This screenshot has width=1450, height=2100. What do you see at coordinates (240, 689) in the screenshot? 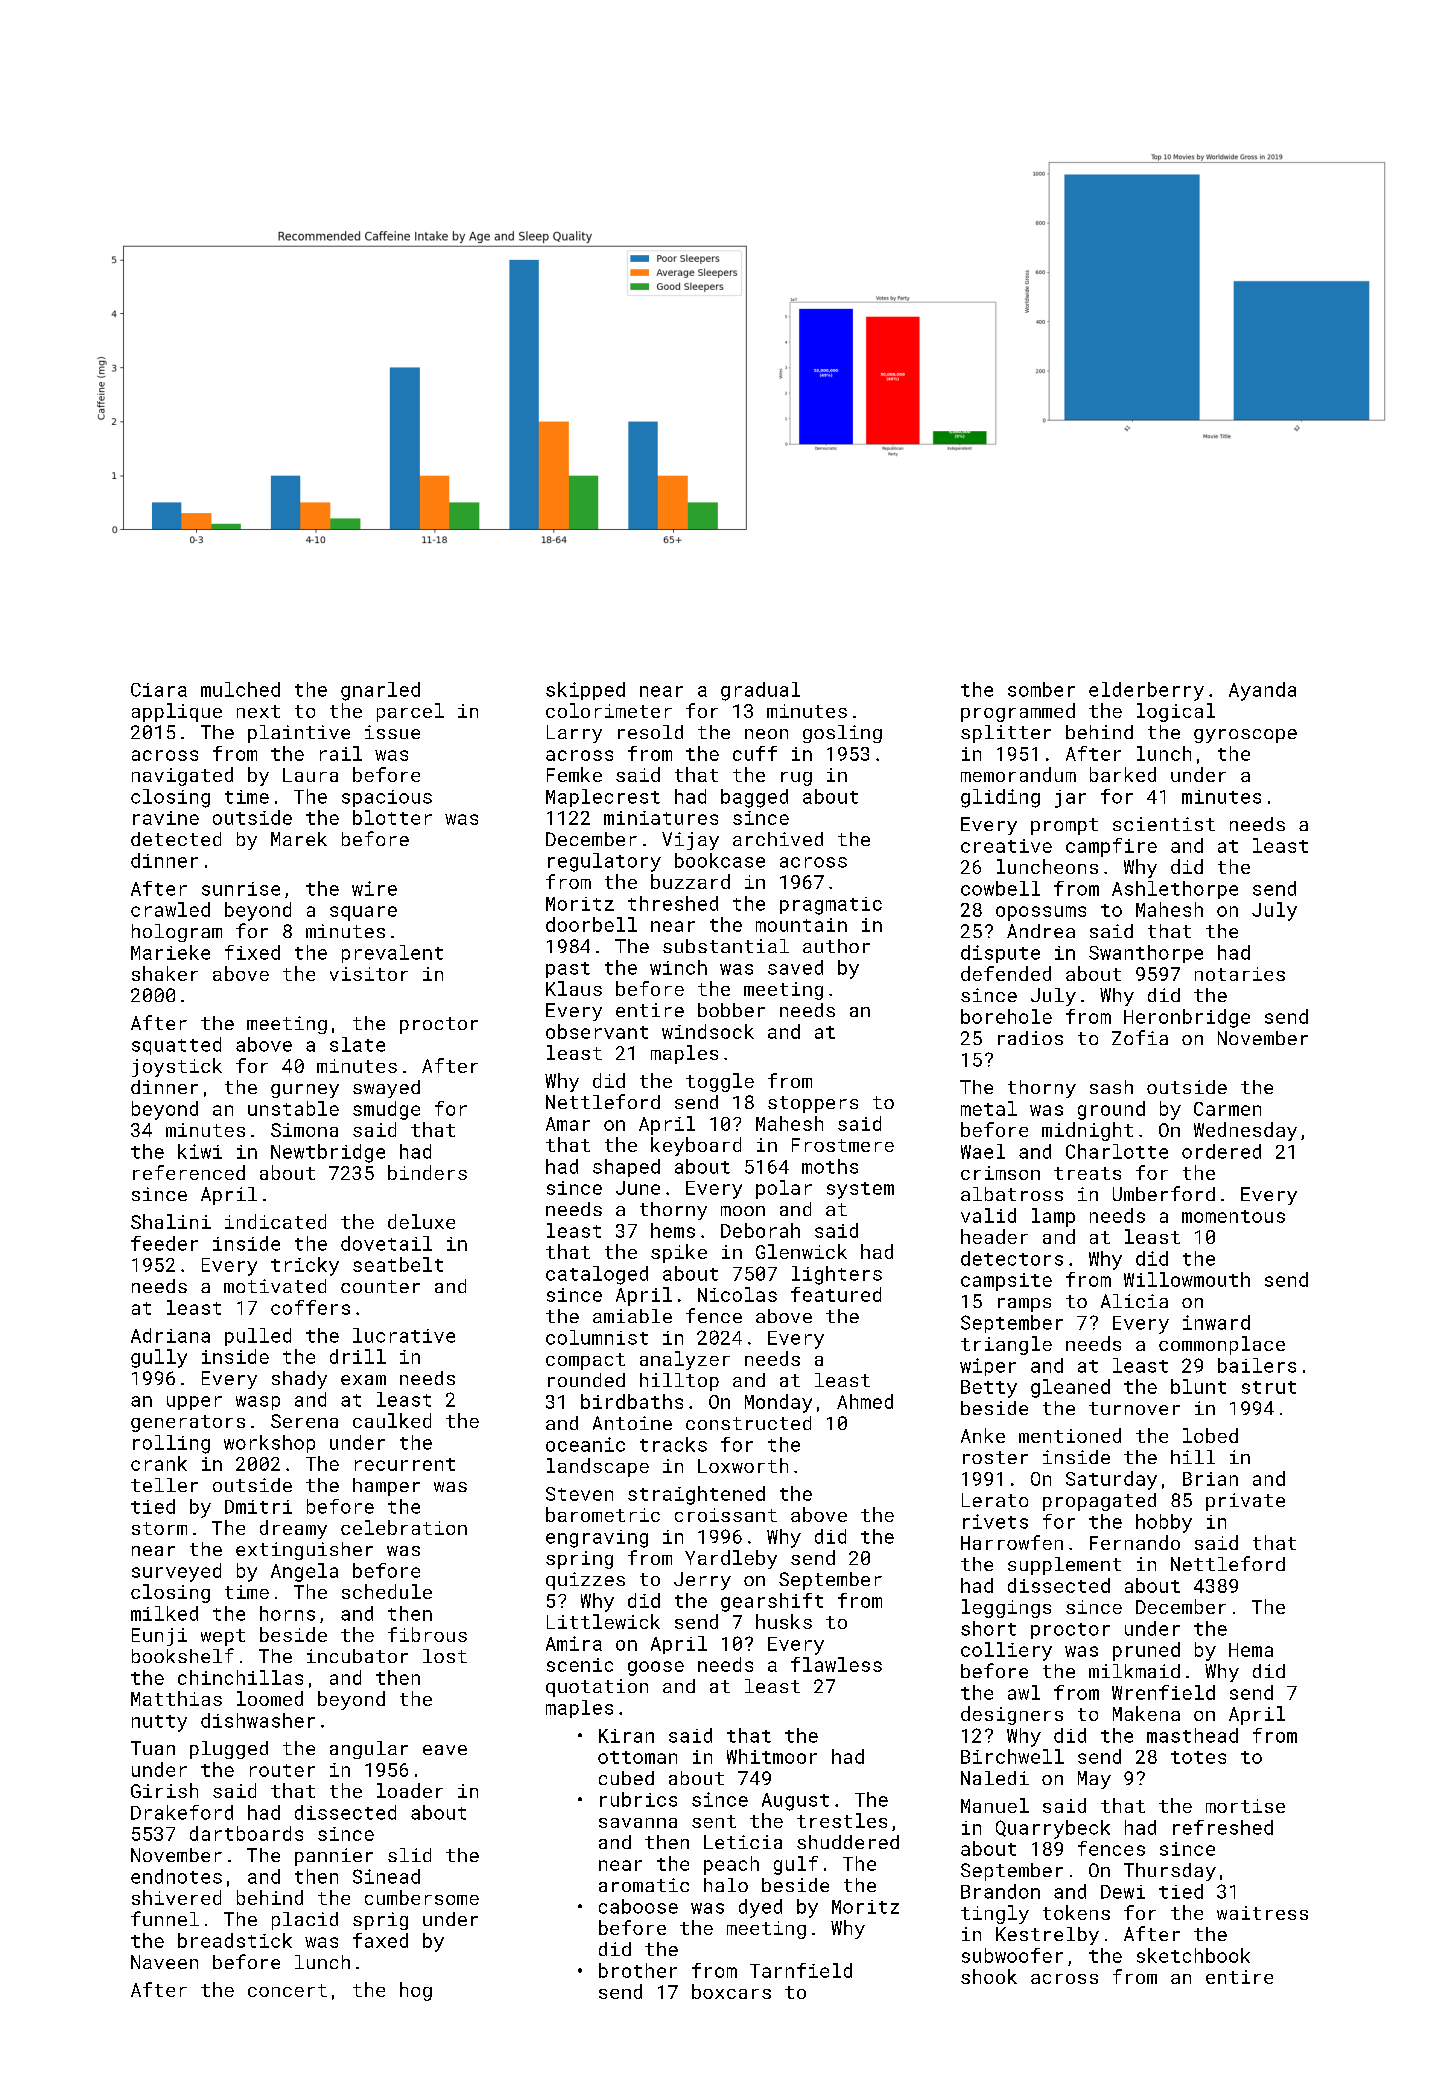
I see `mulched` at bounding box center [240, 689].
